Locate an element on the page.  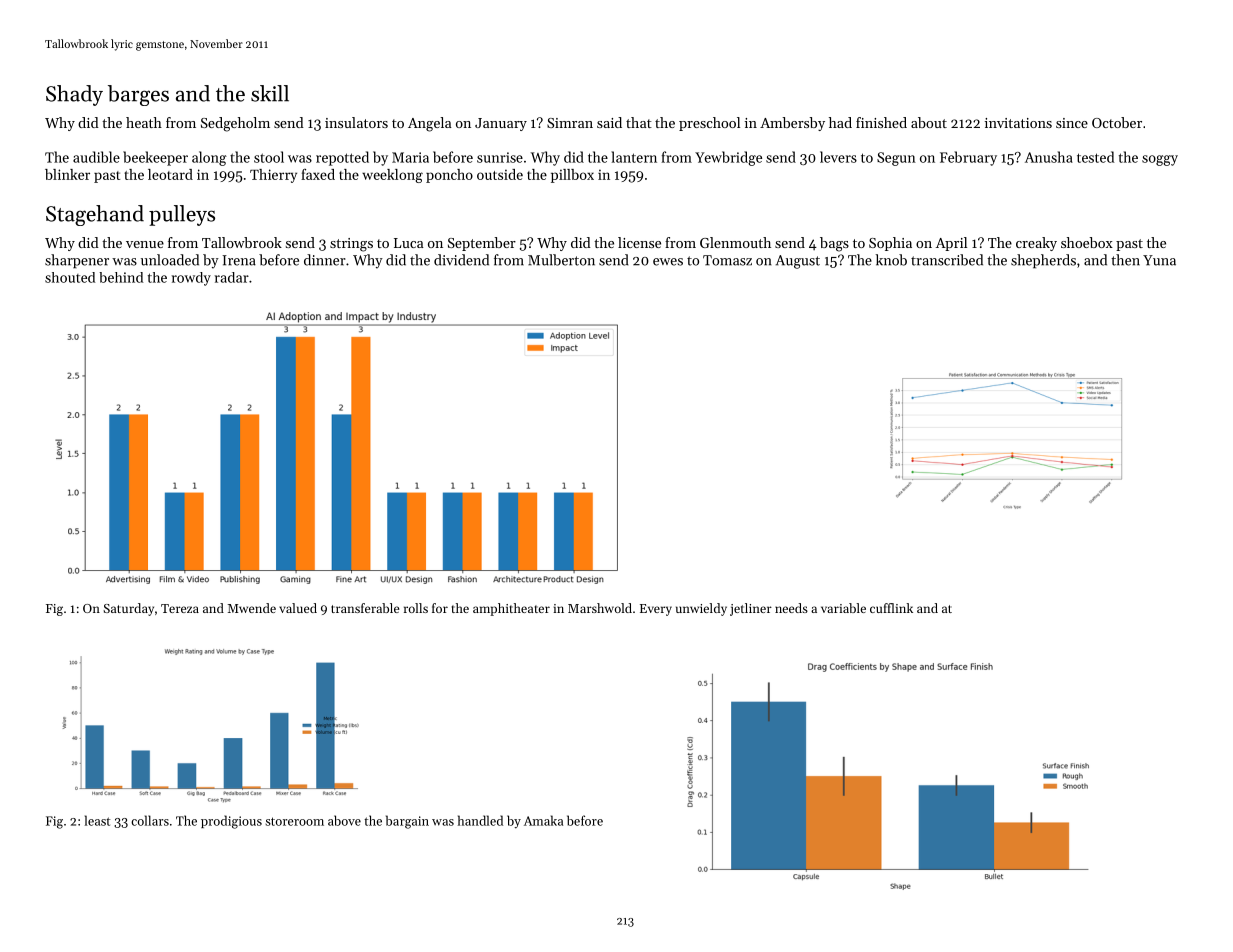
Tereza is located at coordinates (180, 608).
